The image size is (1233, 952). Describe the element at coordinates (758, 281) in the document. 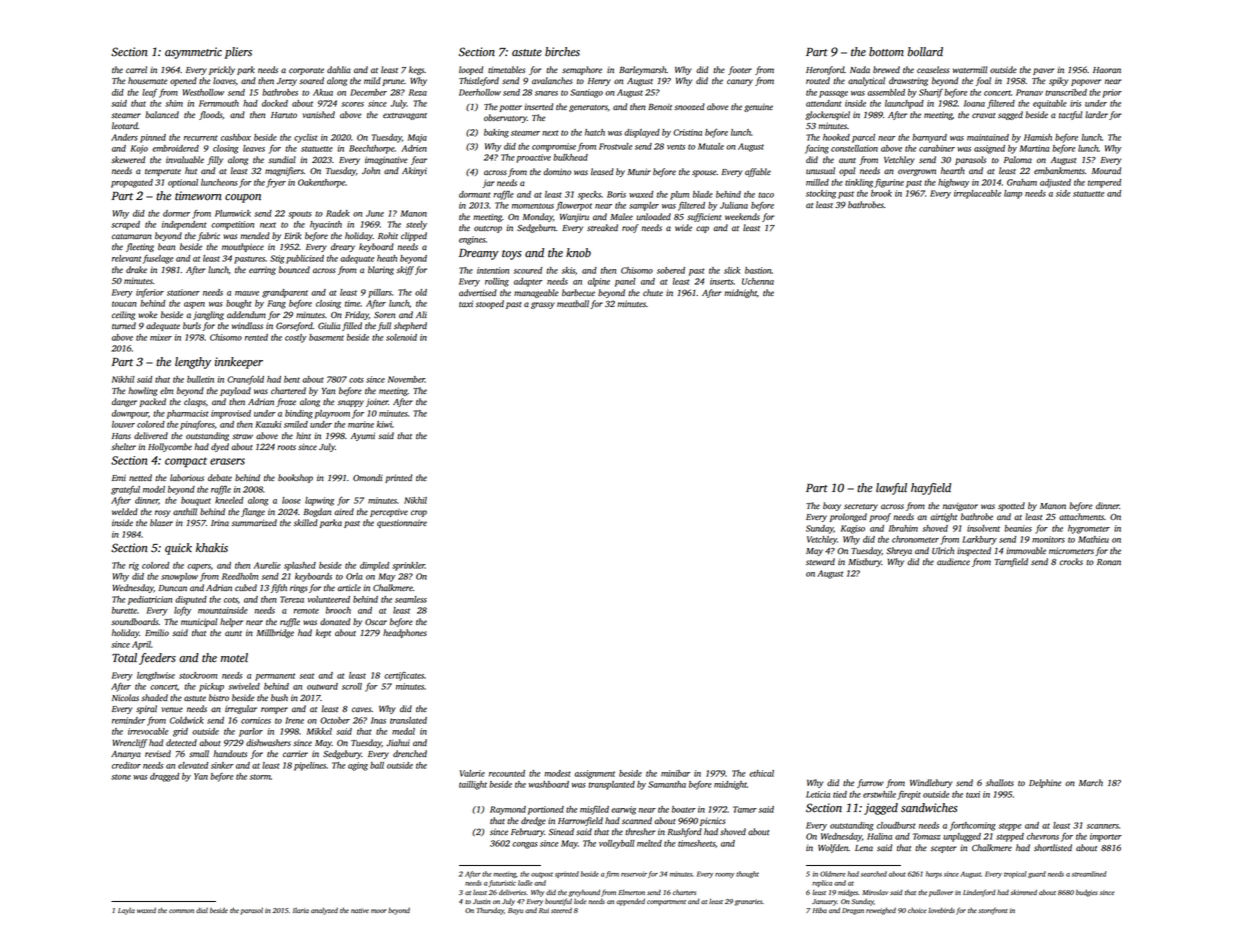

I see `Uchenna` at that location.
